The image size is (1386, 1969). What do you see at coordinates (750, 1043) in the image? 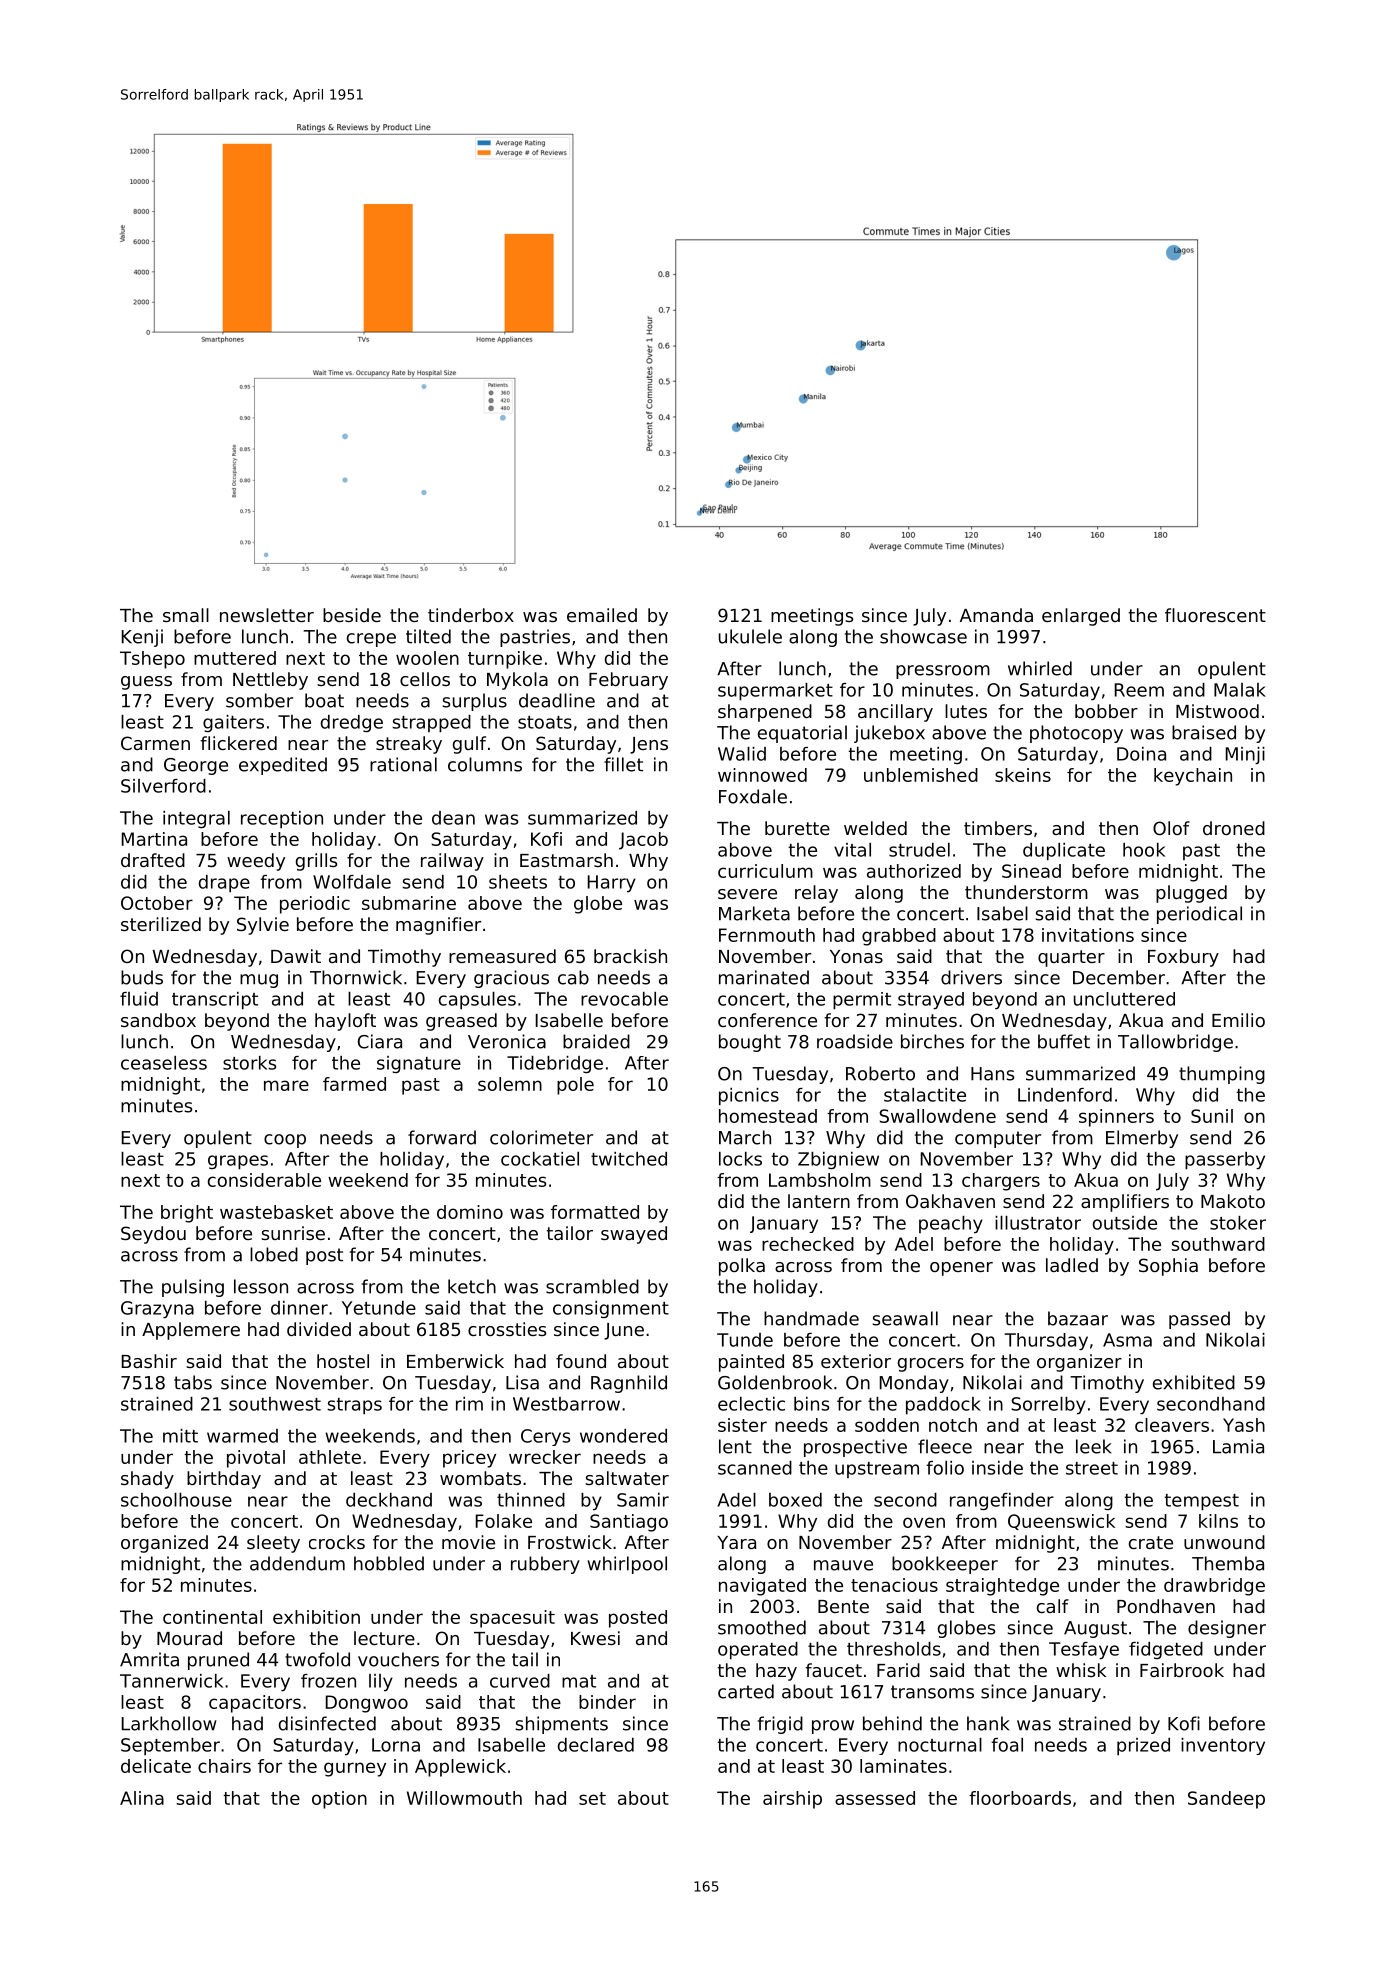
I see `bought` at bounding box center [750, 1043].
